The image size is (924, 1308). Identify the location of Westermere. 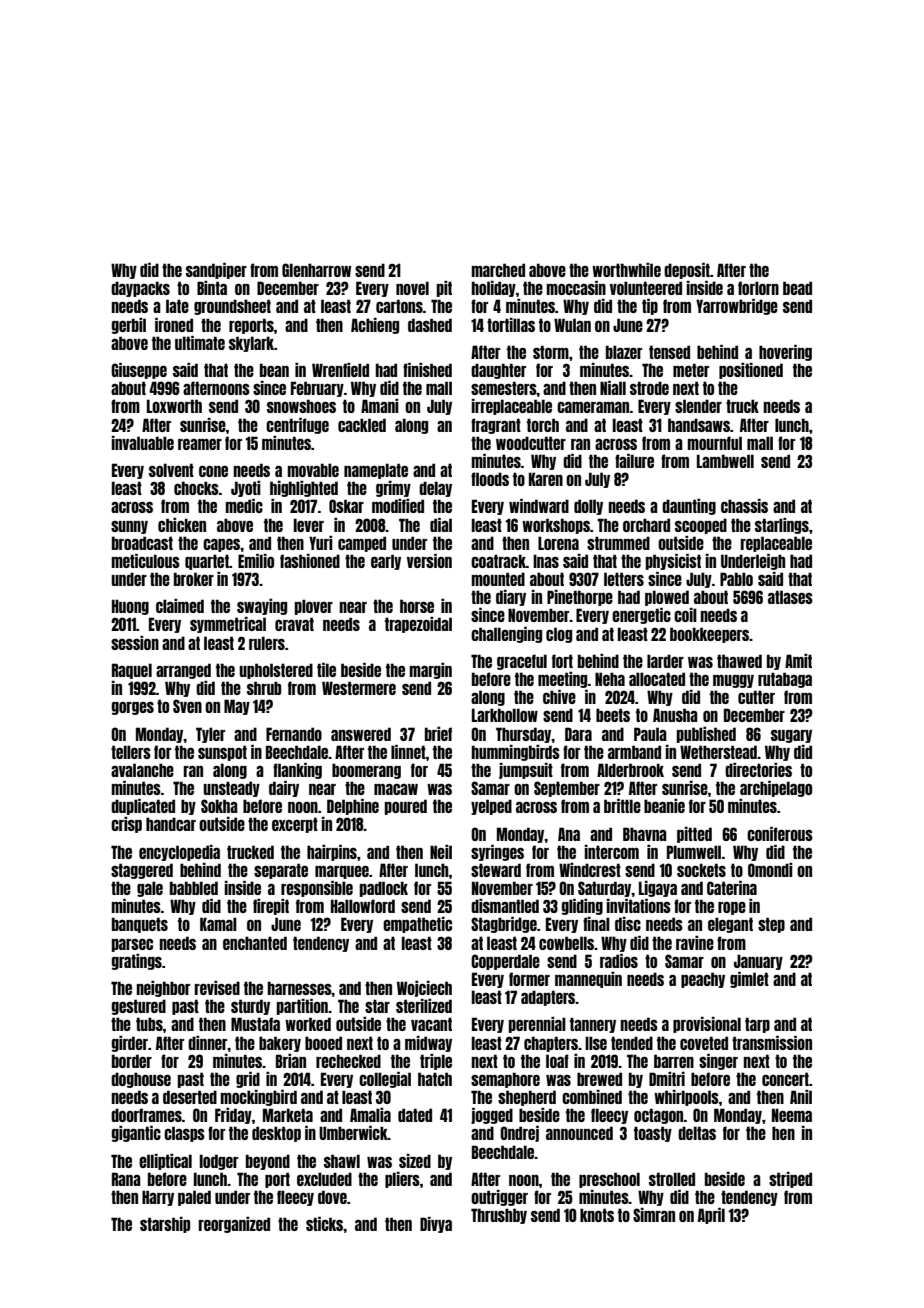
(359, 688).
